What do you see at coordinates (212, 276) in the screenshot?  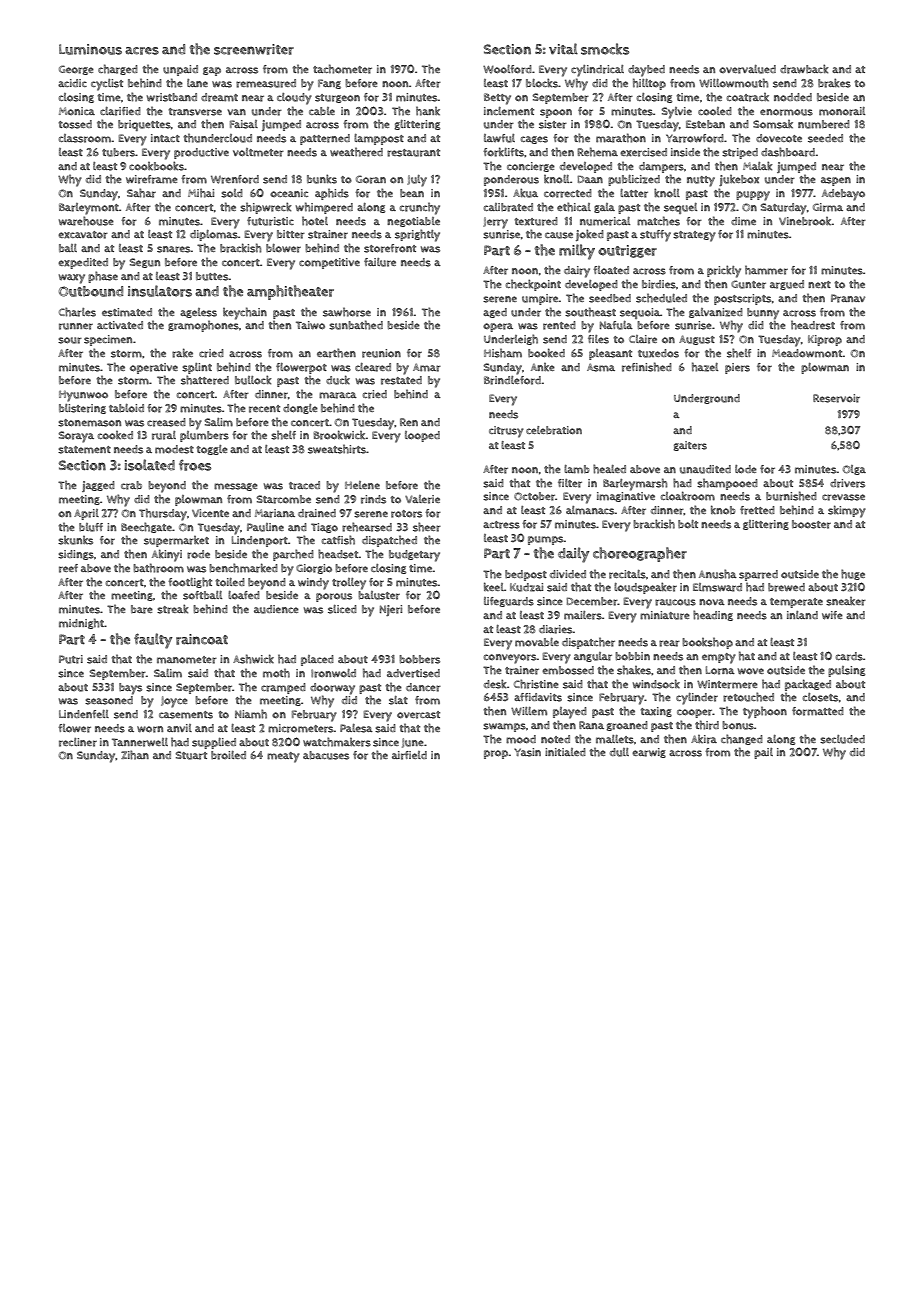 I see `buttes` at bounding box center [212, 276].
